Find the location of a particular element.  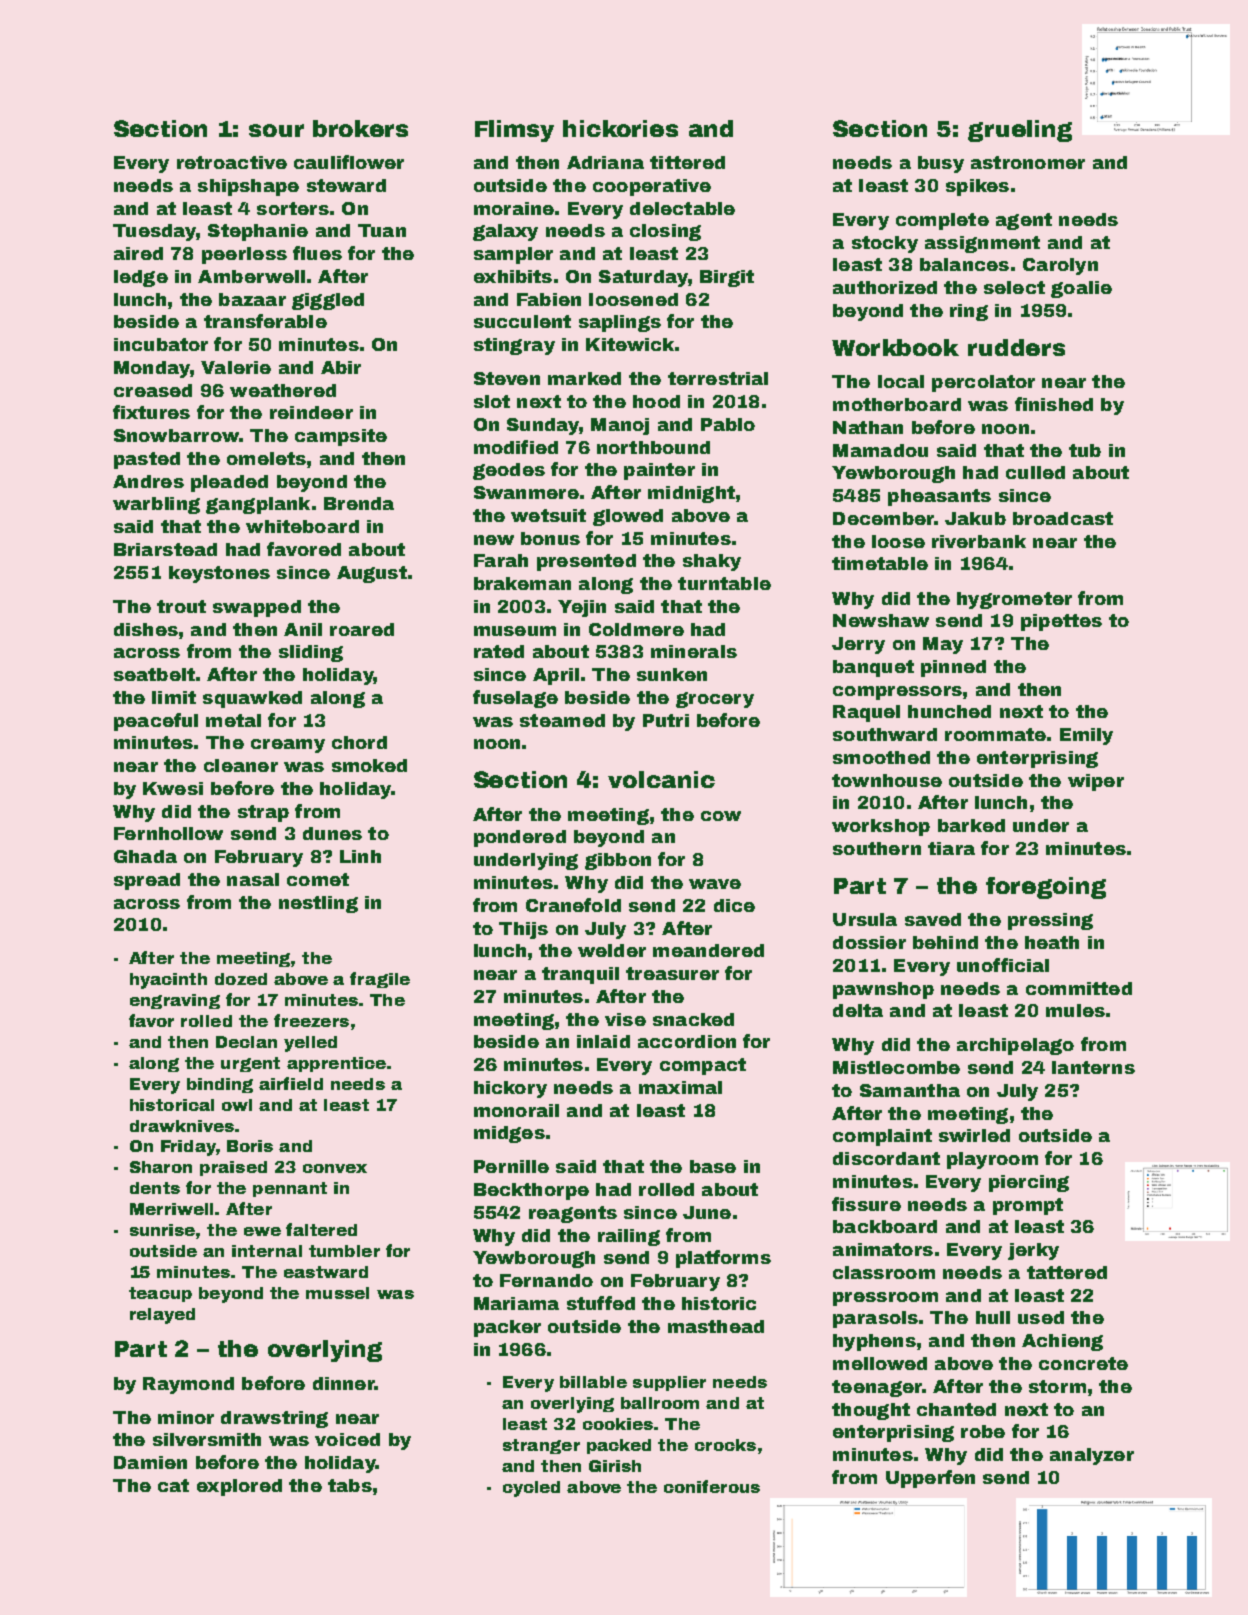

foregoing is located at coordinates (1046, 888).
